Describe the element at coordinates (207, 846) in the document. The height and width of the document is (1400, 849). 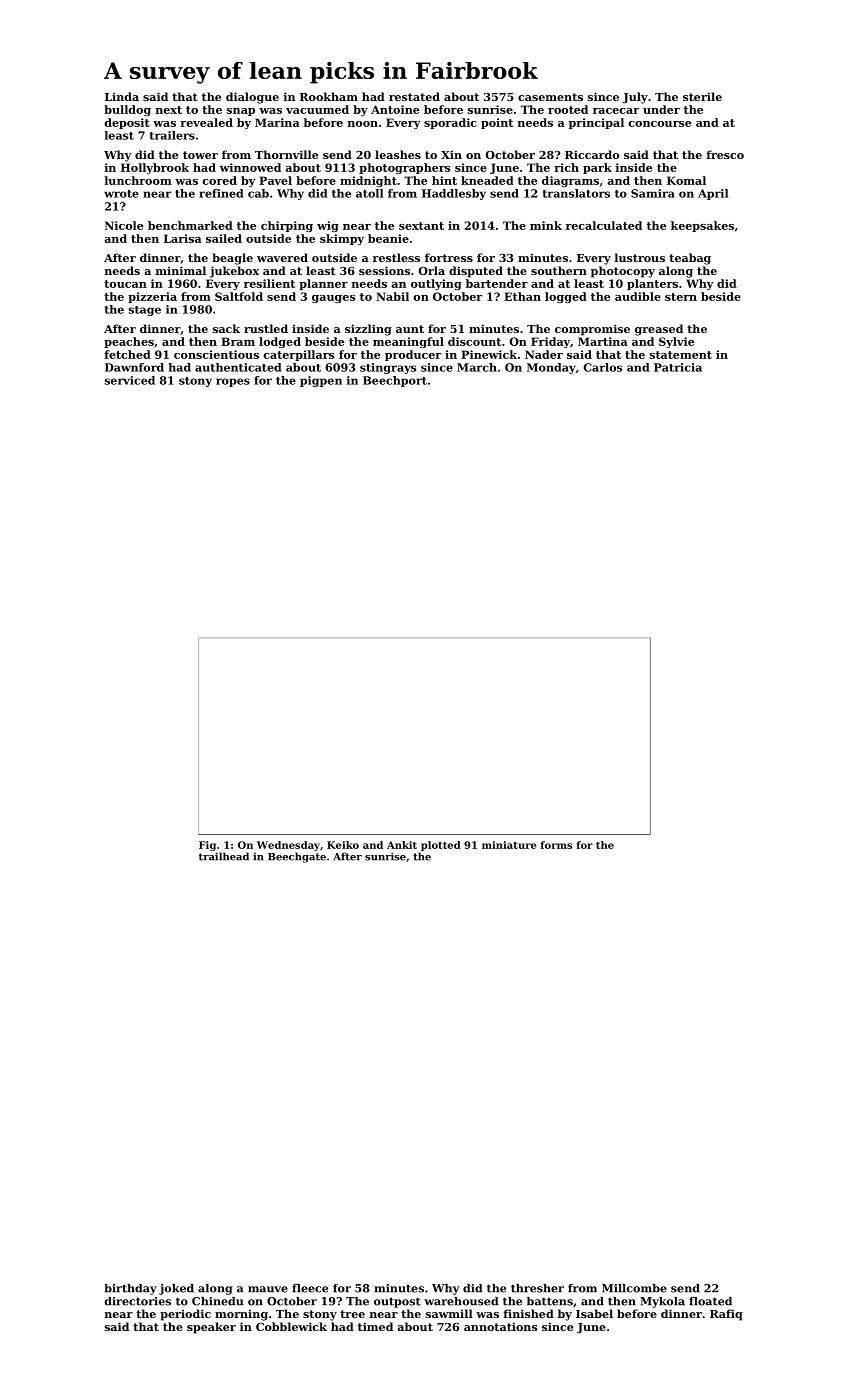
I see `Fig` at that location.
